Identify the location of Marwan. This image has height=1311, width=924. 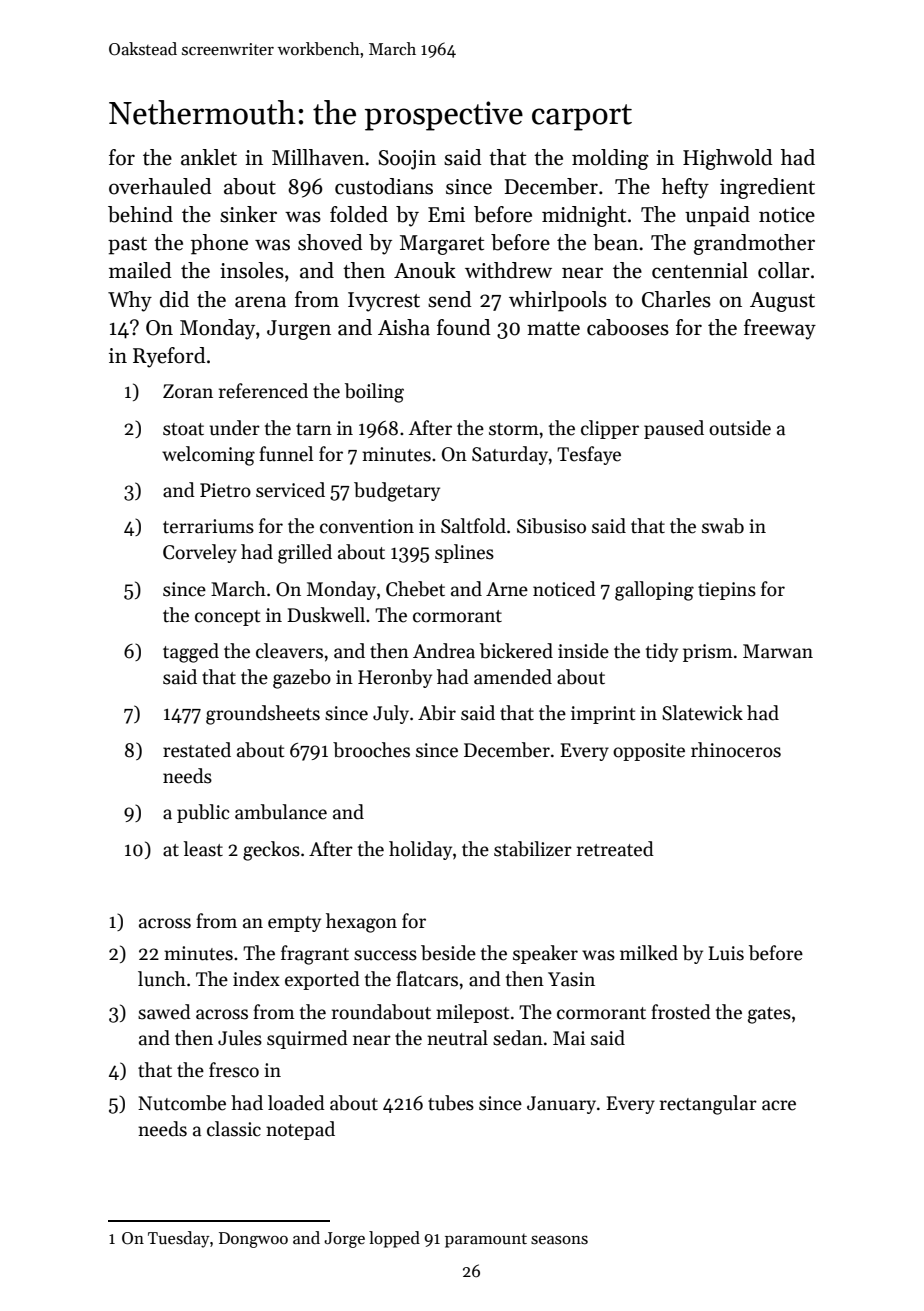
(778, 651).
